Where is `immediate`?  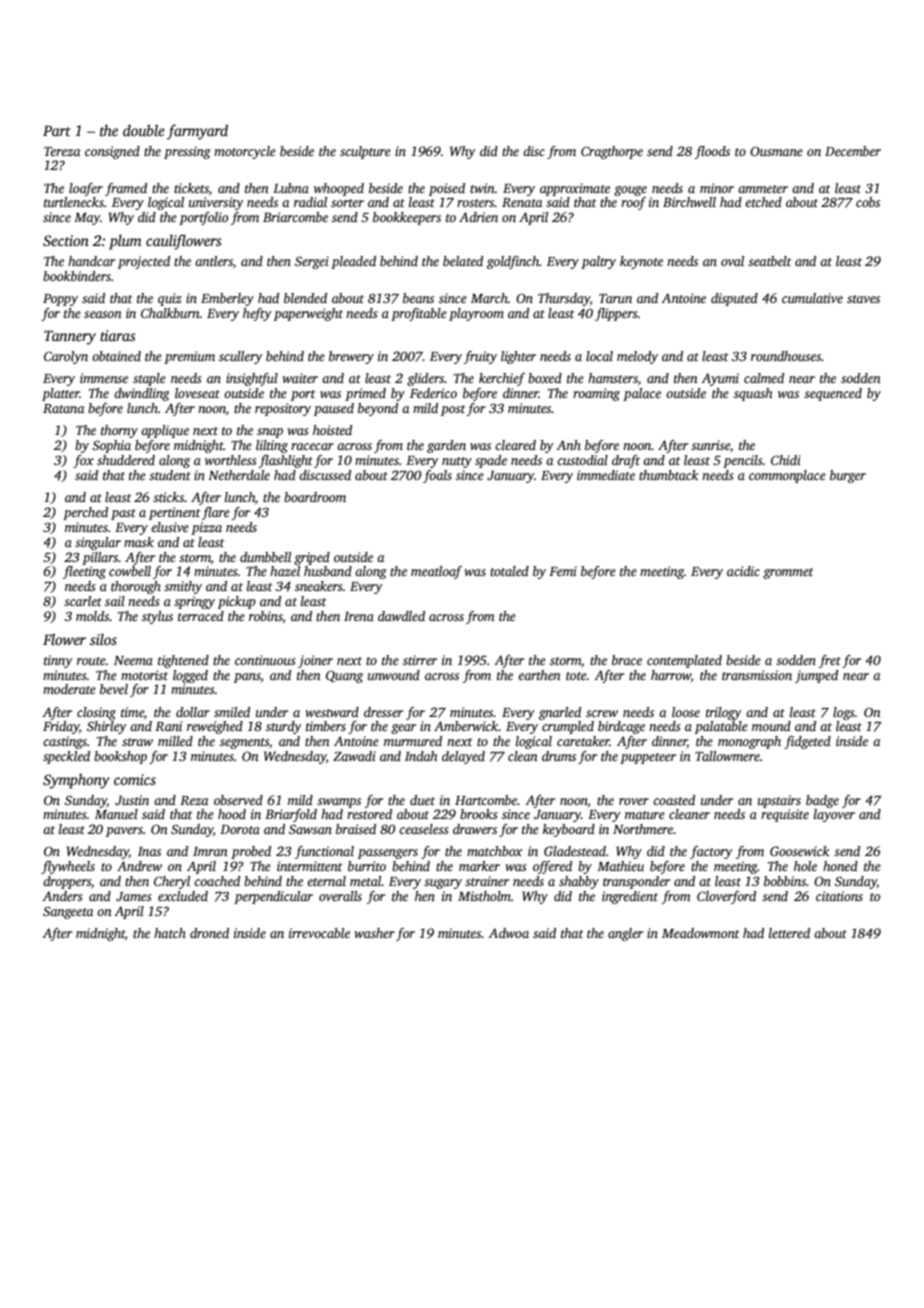
immediate is located at coordinates (606, 475).
